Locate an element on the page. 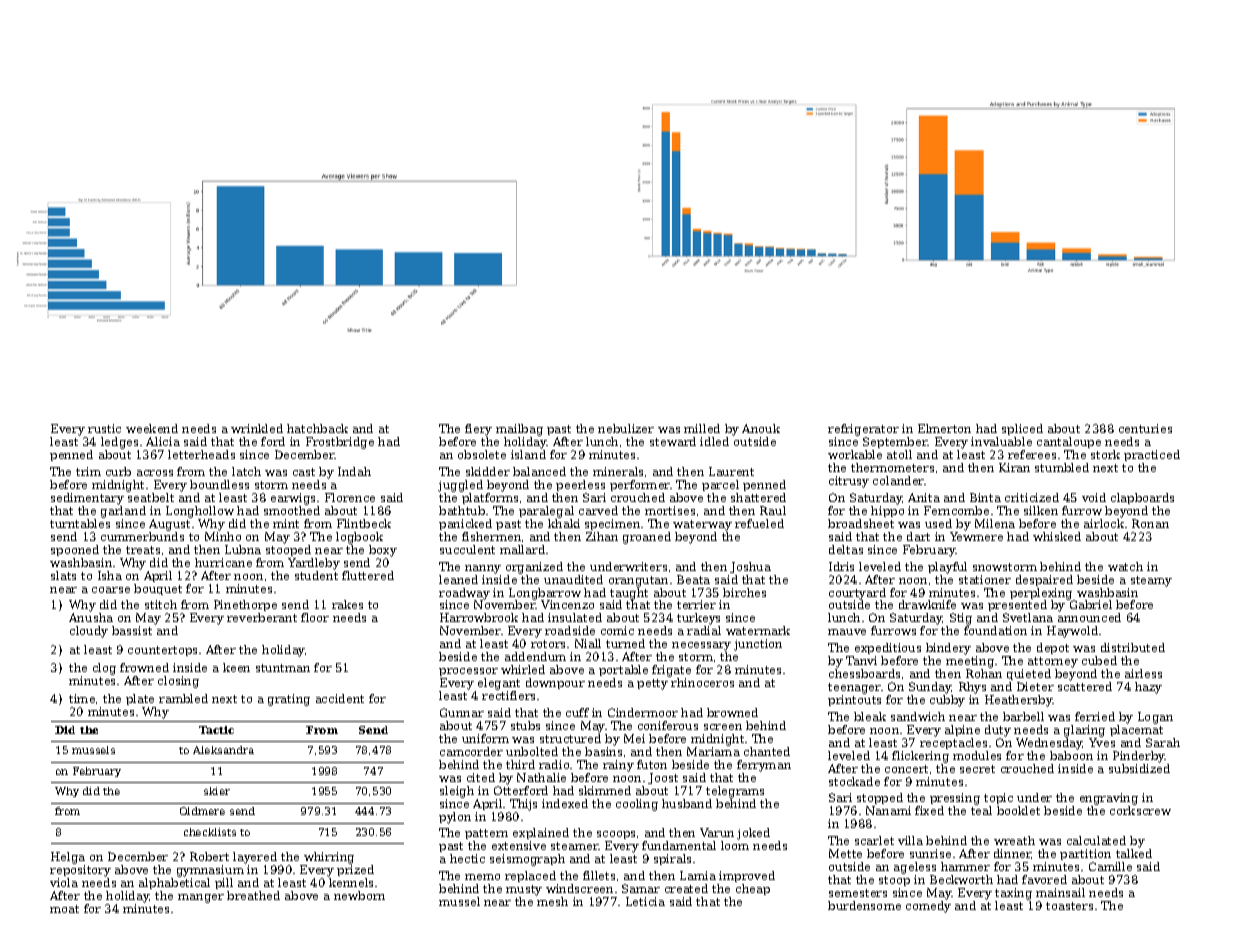 This document has width=1233, height=952. Mariama is located at coordinates (713, 751).
